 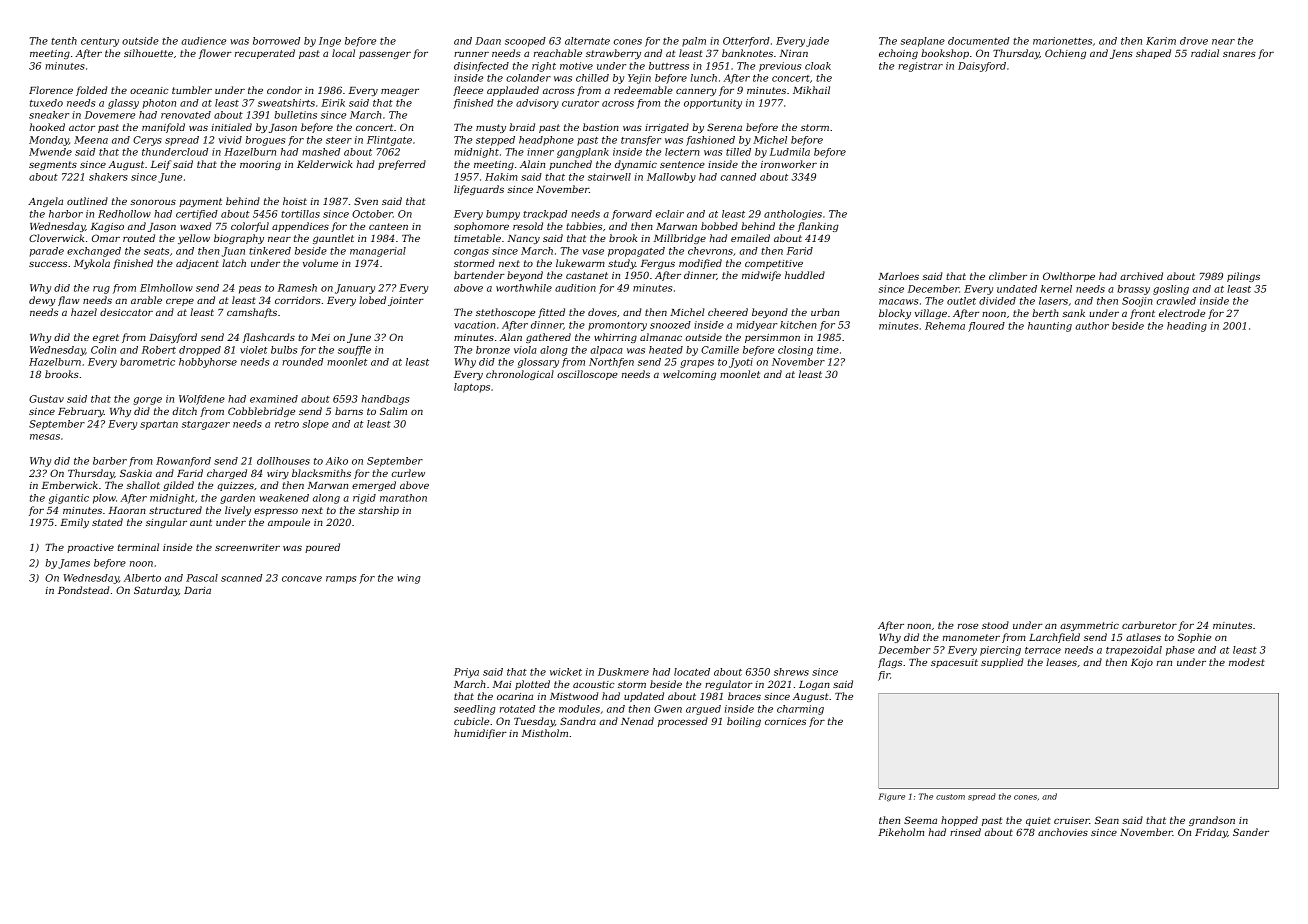 What do you see at coordinates (1161, 41) in the screenshot?
I see `Karim` at bounding box center [1161, 41].
